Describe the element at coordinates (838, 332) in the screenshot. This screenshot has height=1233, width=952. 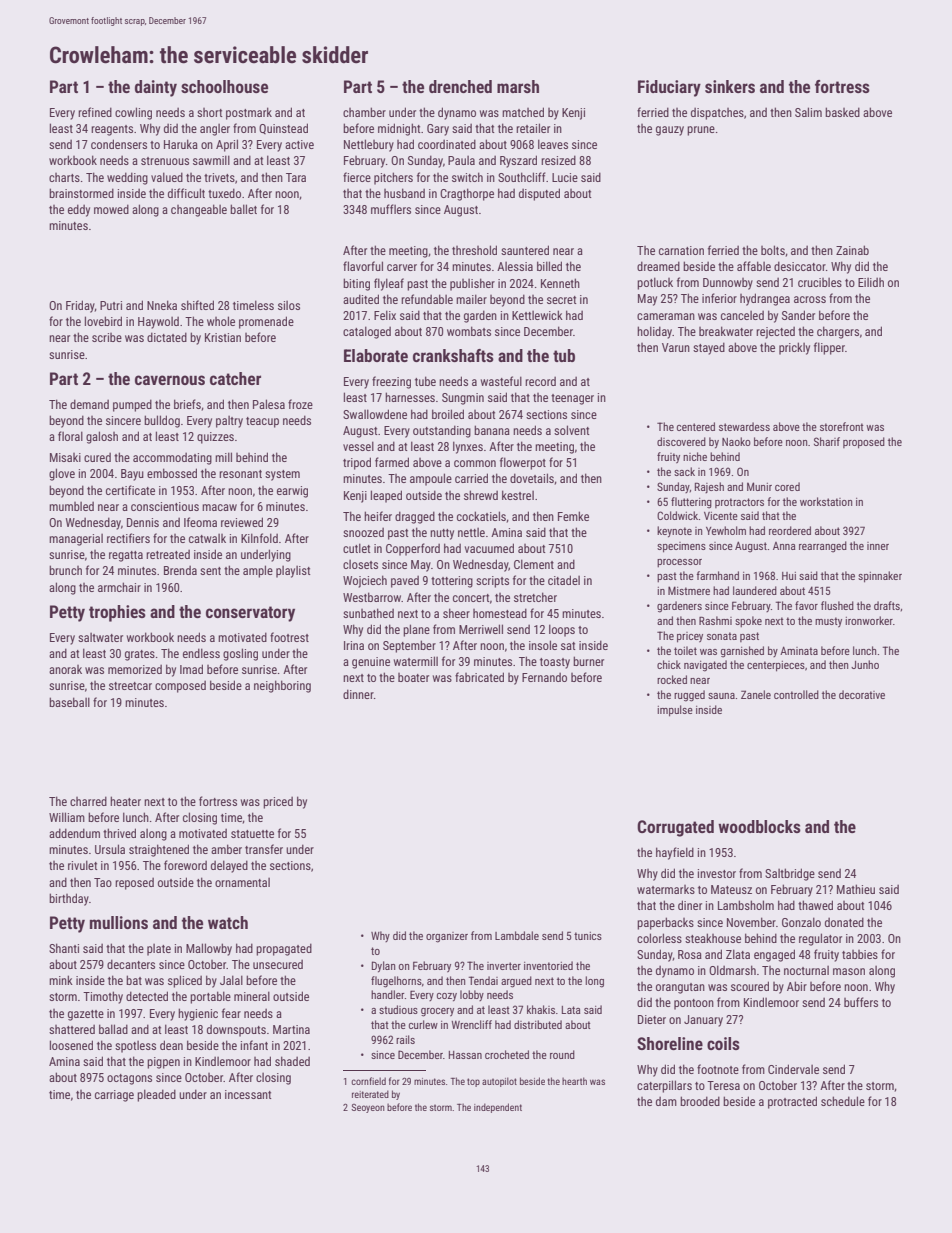
I see `chargers` at that location.
